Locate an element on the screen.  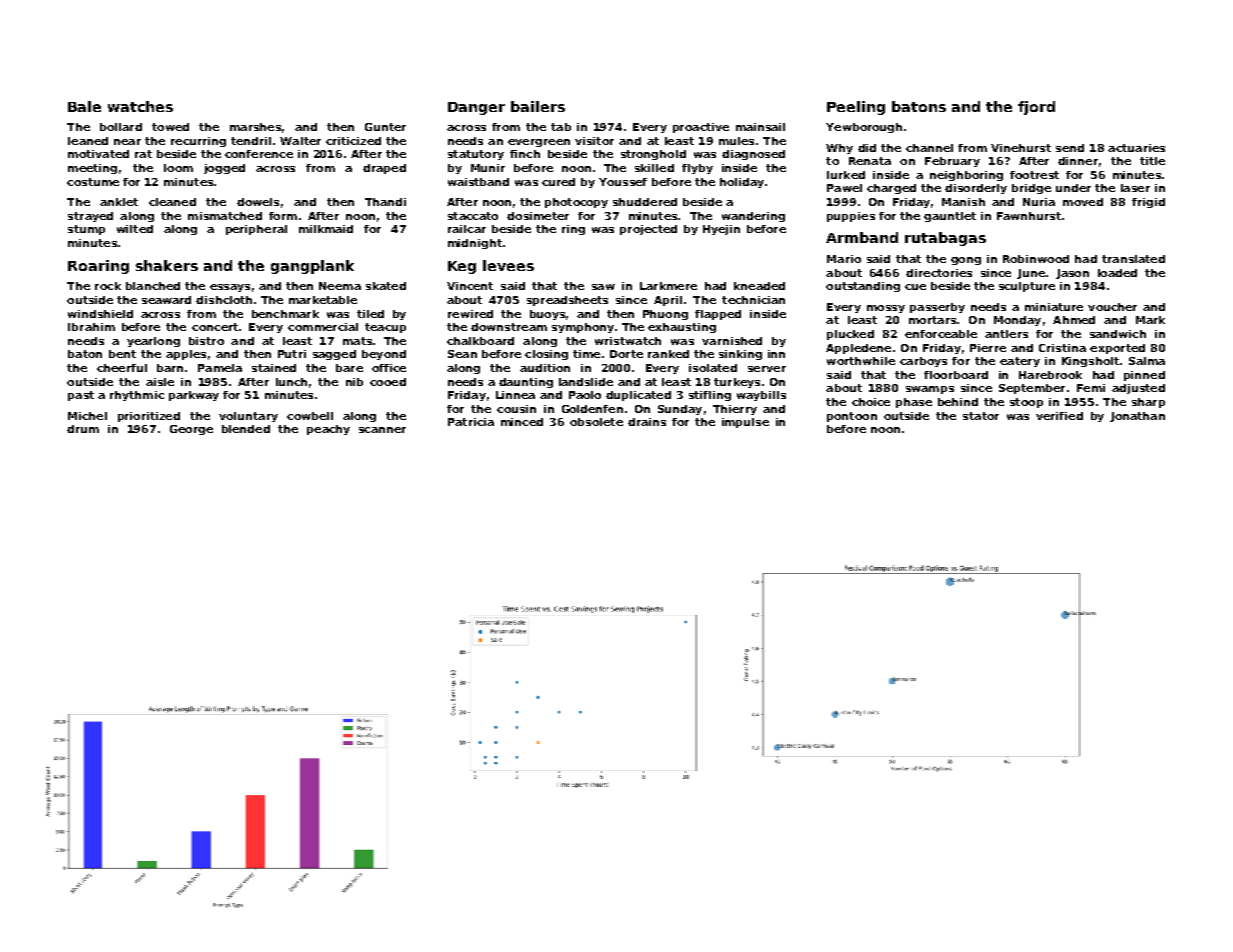
isolated is located at coordinates (713, 368).
